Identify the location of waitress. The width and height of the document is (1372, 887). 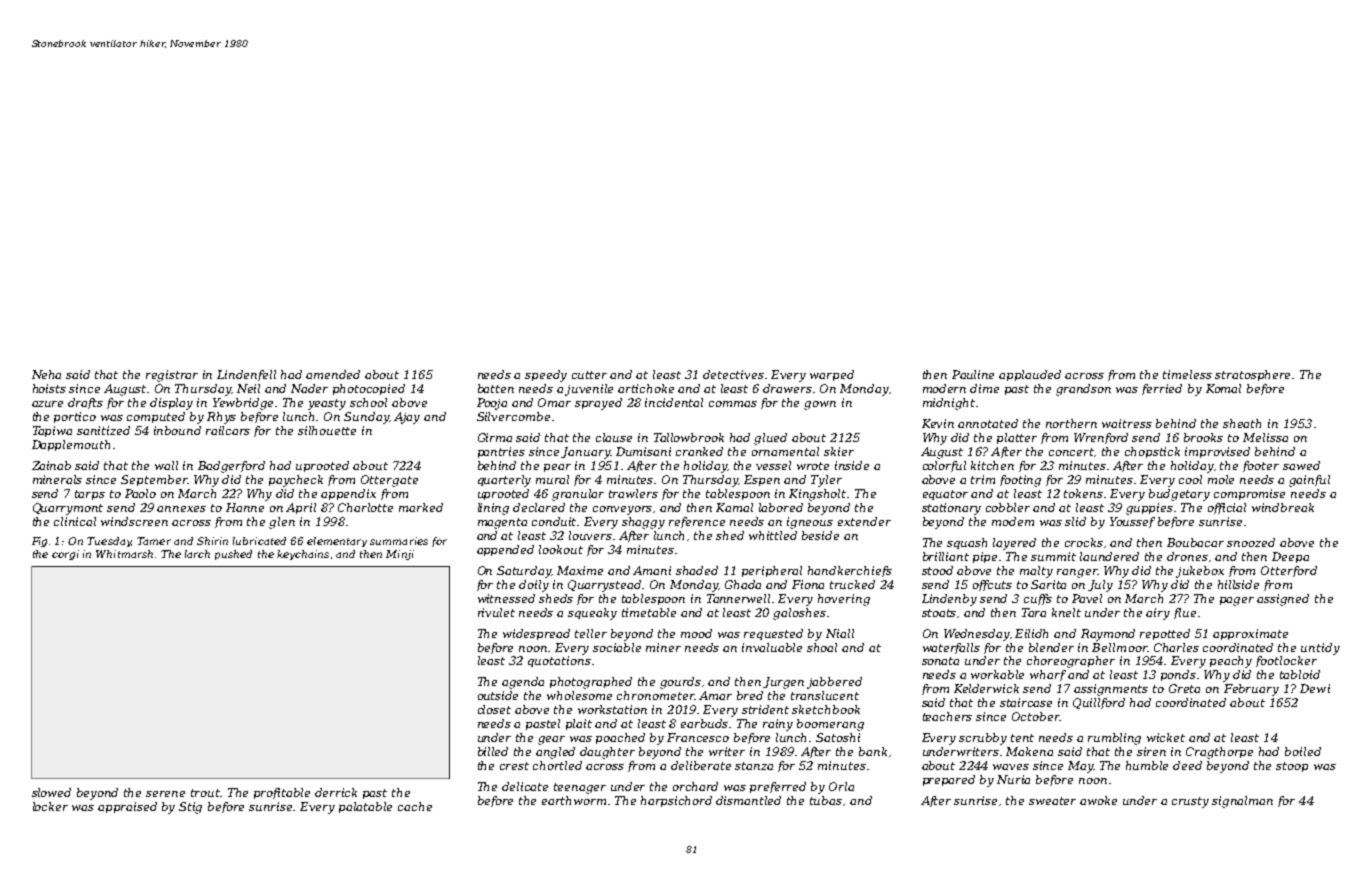
(1127, 423).
